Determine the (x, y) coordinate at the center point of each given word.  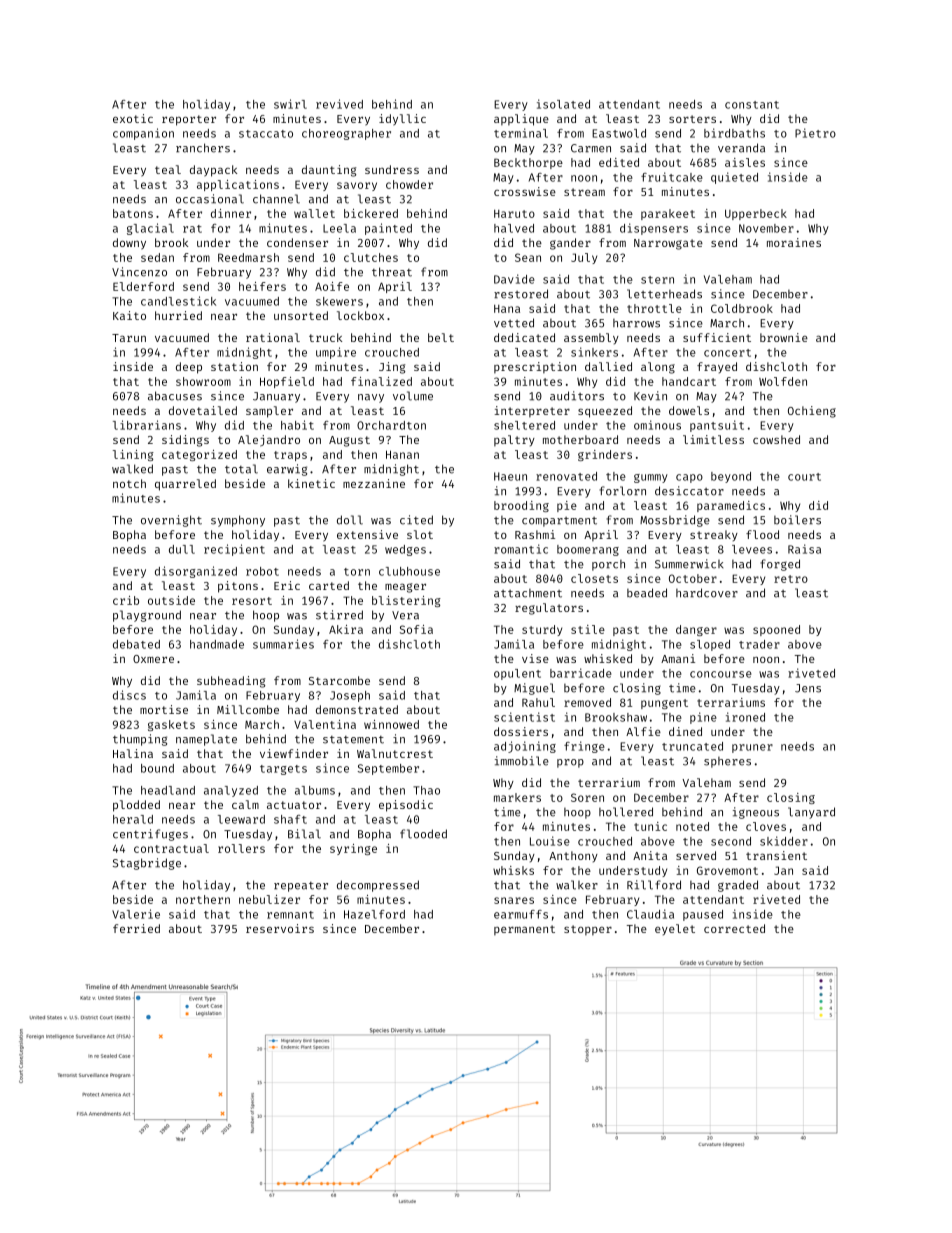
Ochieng (812, 412)
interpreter (532, 412)
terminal (521, 133)
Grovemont (727, 870)
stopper (588, 930)
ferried (136, 928)
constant (752, 105)
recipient (234, 550)
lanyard (811, 813)
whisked (608, 658)
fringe (584, 747)
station (234, 366)
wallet (314, 213)
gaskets (171, 725)
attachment (528, 593)
